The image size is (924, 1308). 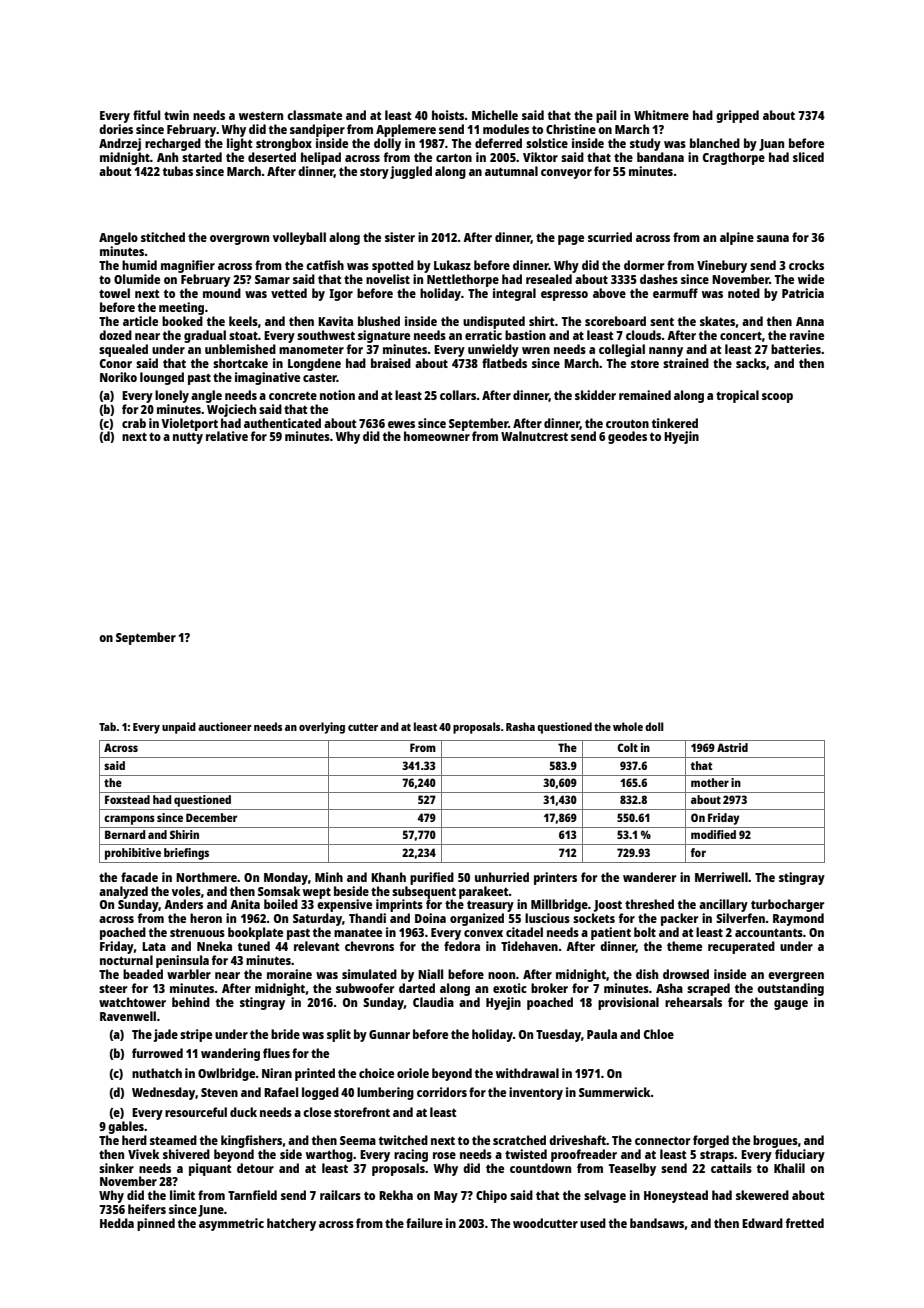 I want to click on tubas, so click(x=178, y=171).
